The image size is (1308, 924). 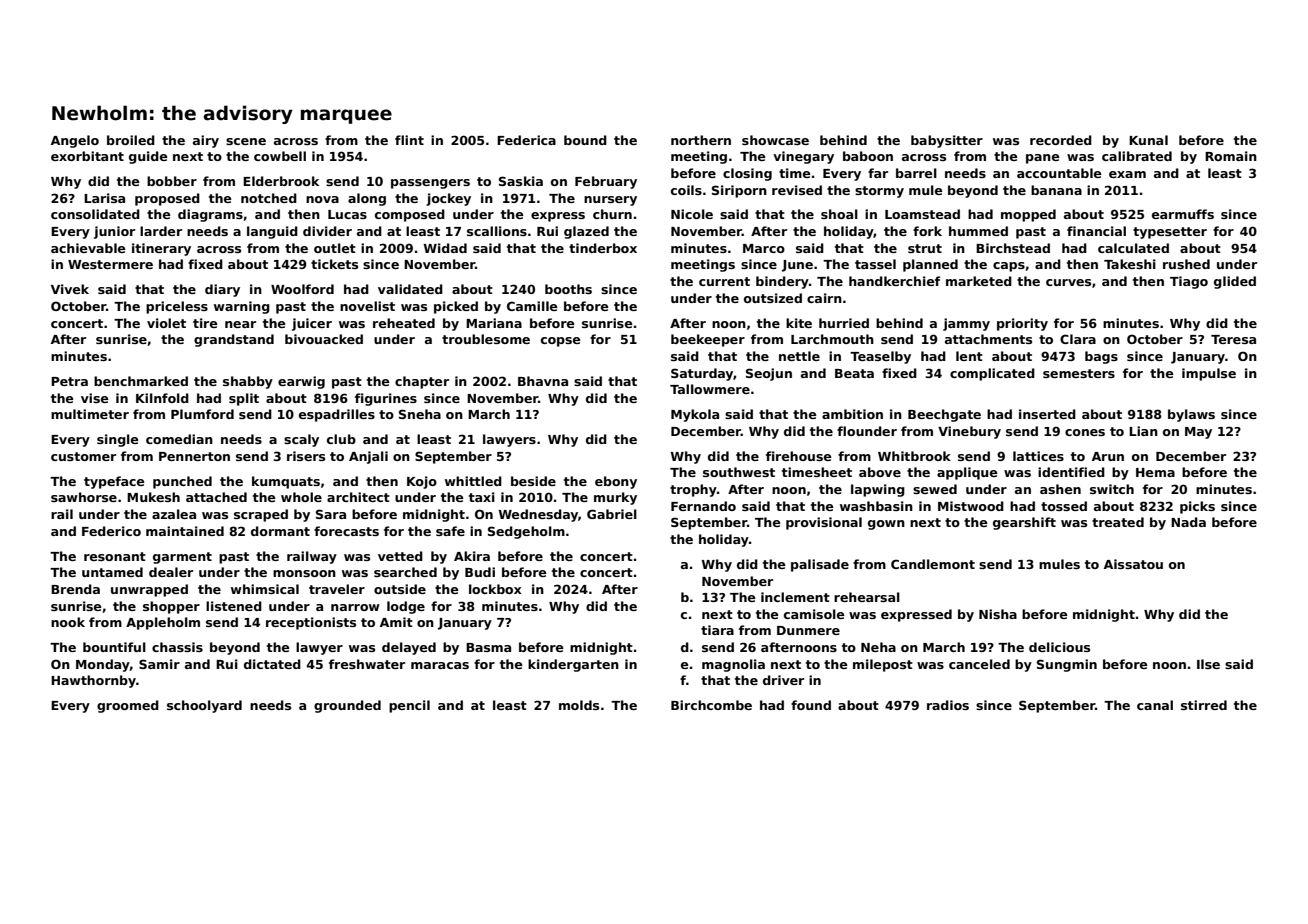 I want to click on groomed, so click(x=128, y=706).
